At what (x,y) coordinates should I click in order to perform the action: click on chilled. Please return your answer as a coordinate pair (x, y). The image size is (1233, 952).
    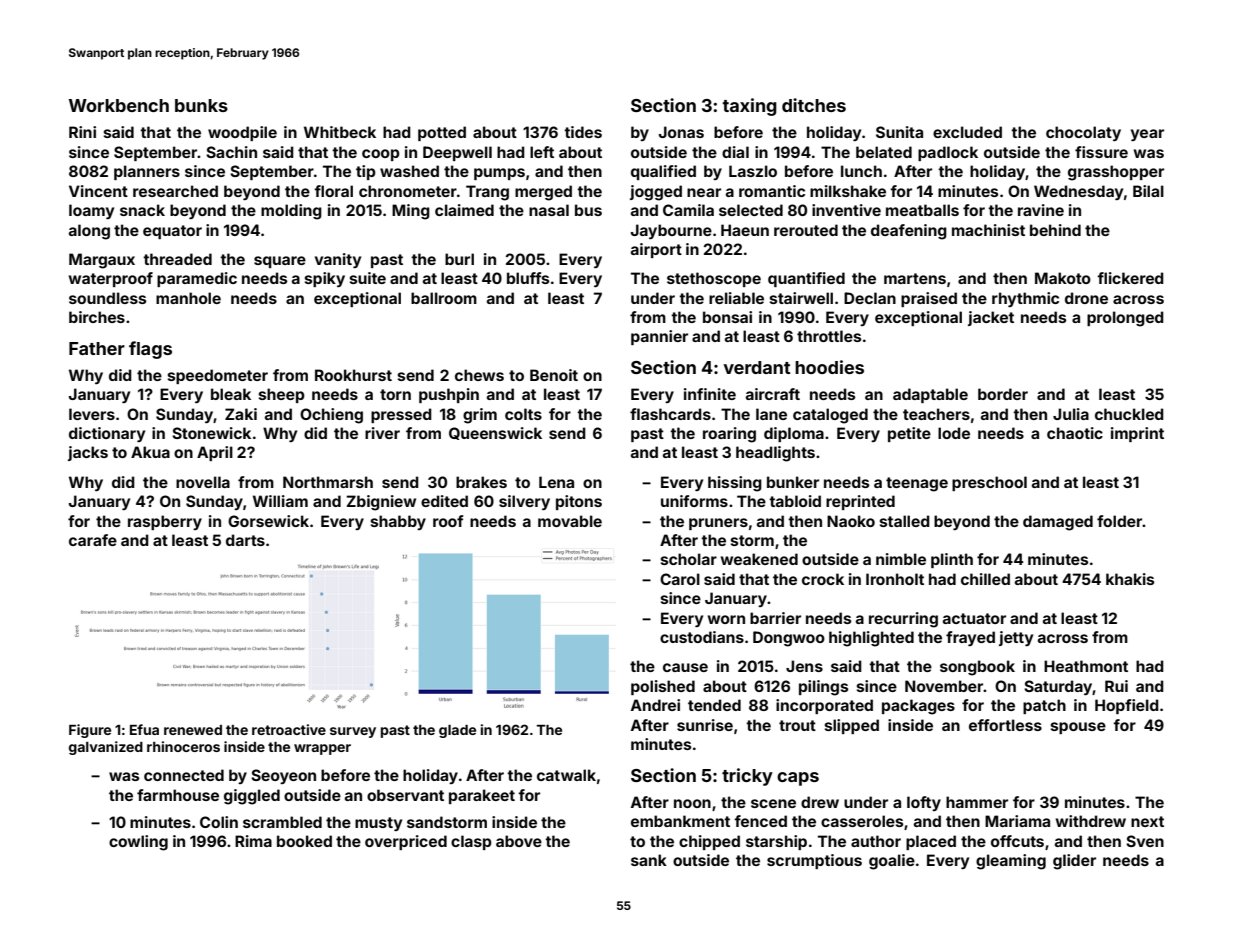
    Looking at the image, I should click on (985, 579).
